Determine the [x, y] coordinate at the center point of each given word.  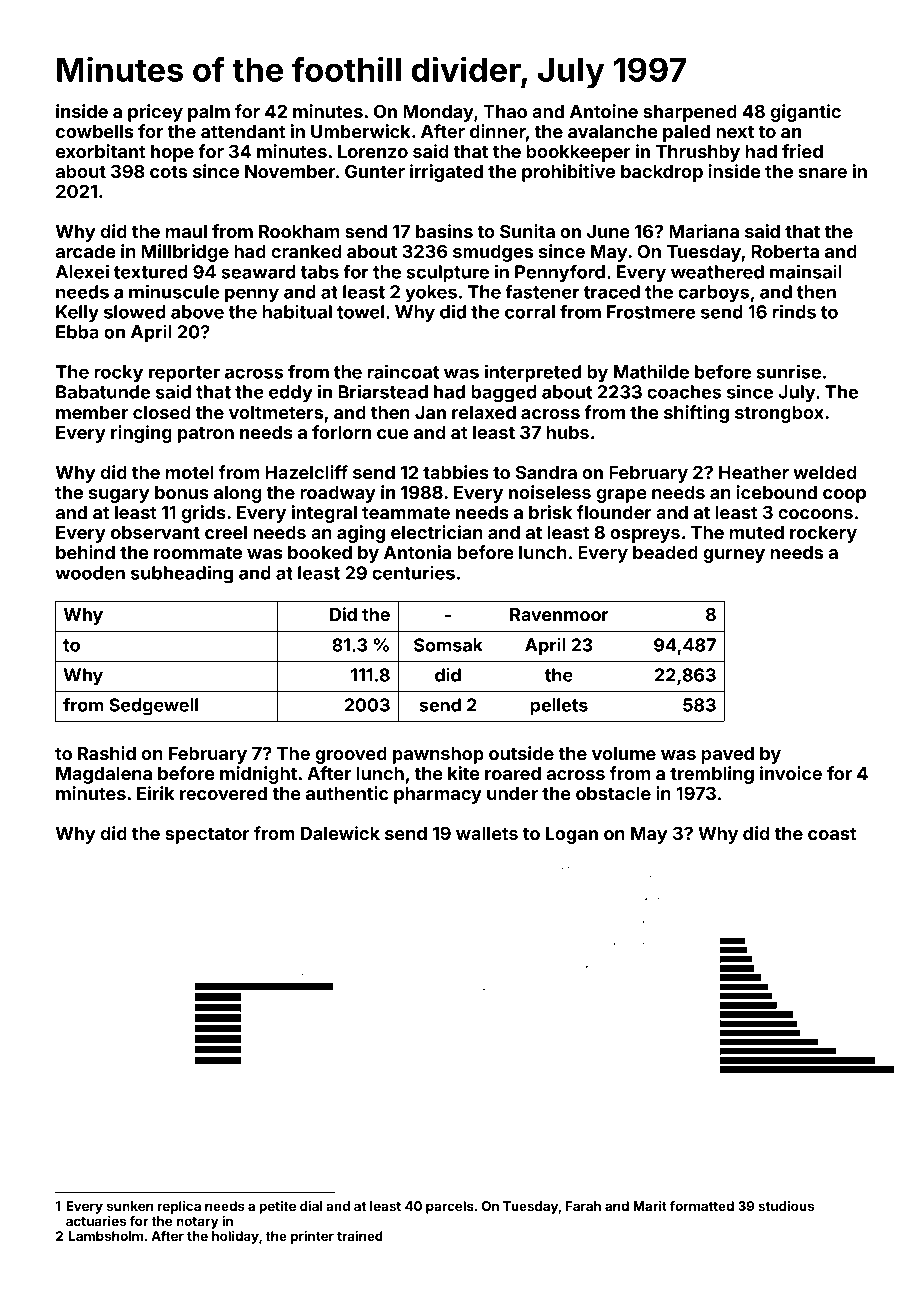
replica [179, 1207]
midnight [258, 775]
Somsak [448, 645]
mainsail [806, 271]
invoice [791, 773]
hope [172, 153]
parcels [450, 1207]
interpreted [533, 373]
